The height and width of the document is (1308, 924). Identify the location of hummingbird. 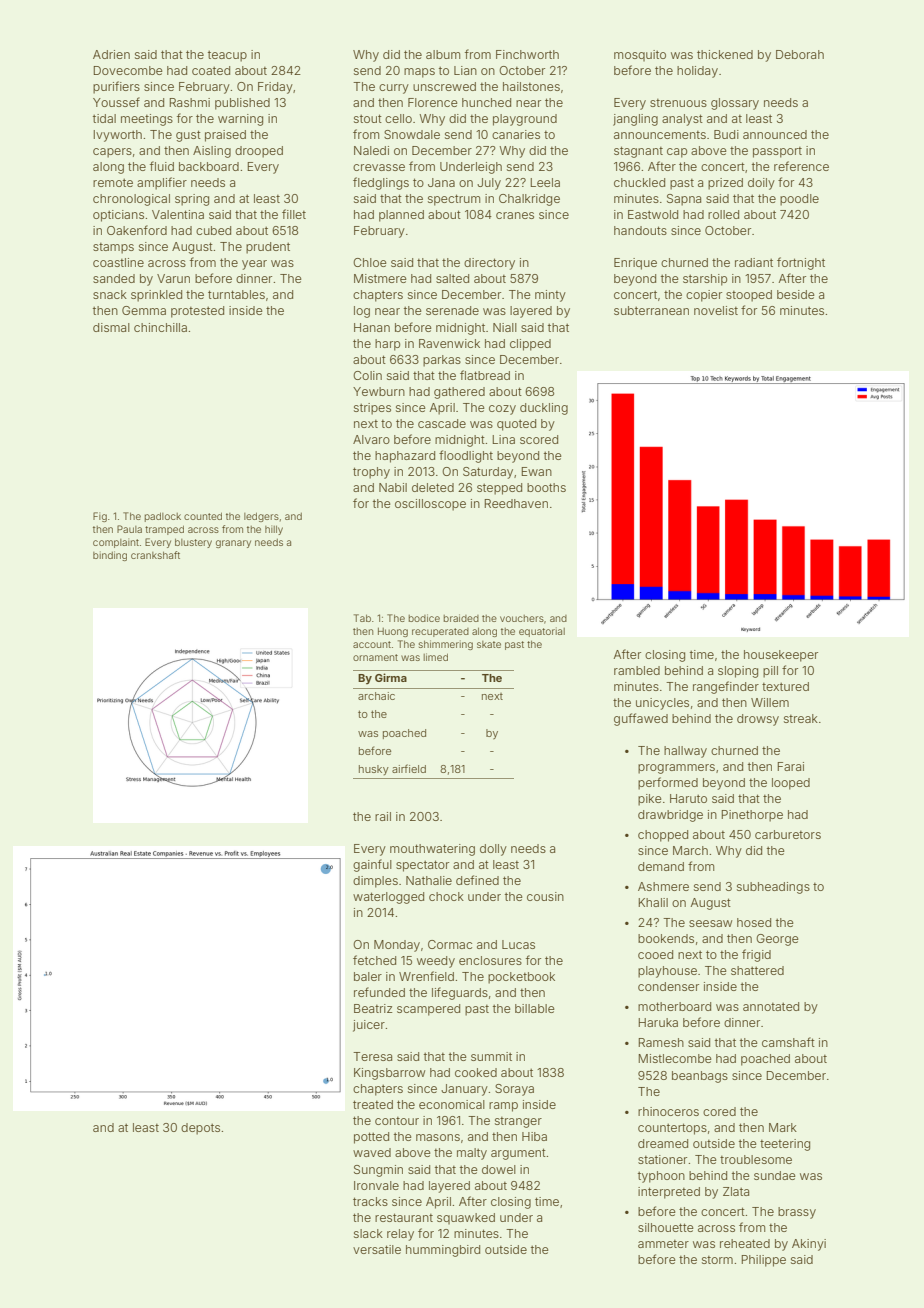
(443, 1251).
